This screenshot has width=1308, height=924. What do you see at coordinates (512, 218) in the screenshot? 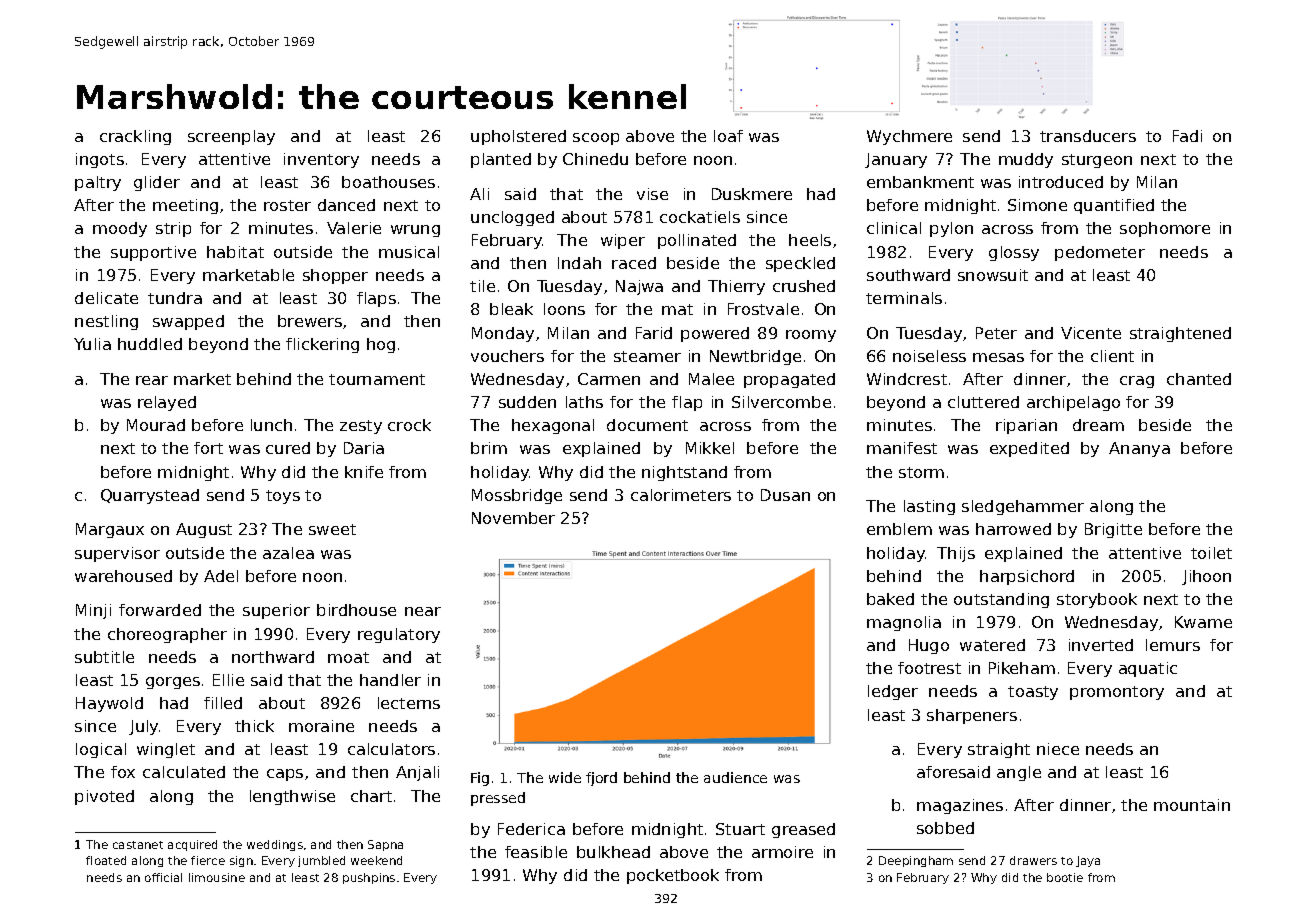
I see `unclogged` at bounding box center [512, 218].
